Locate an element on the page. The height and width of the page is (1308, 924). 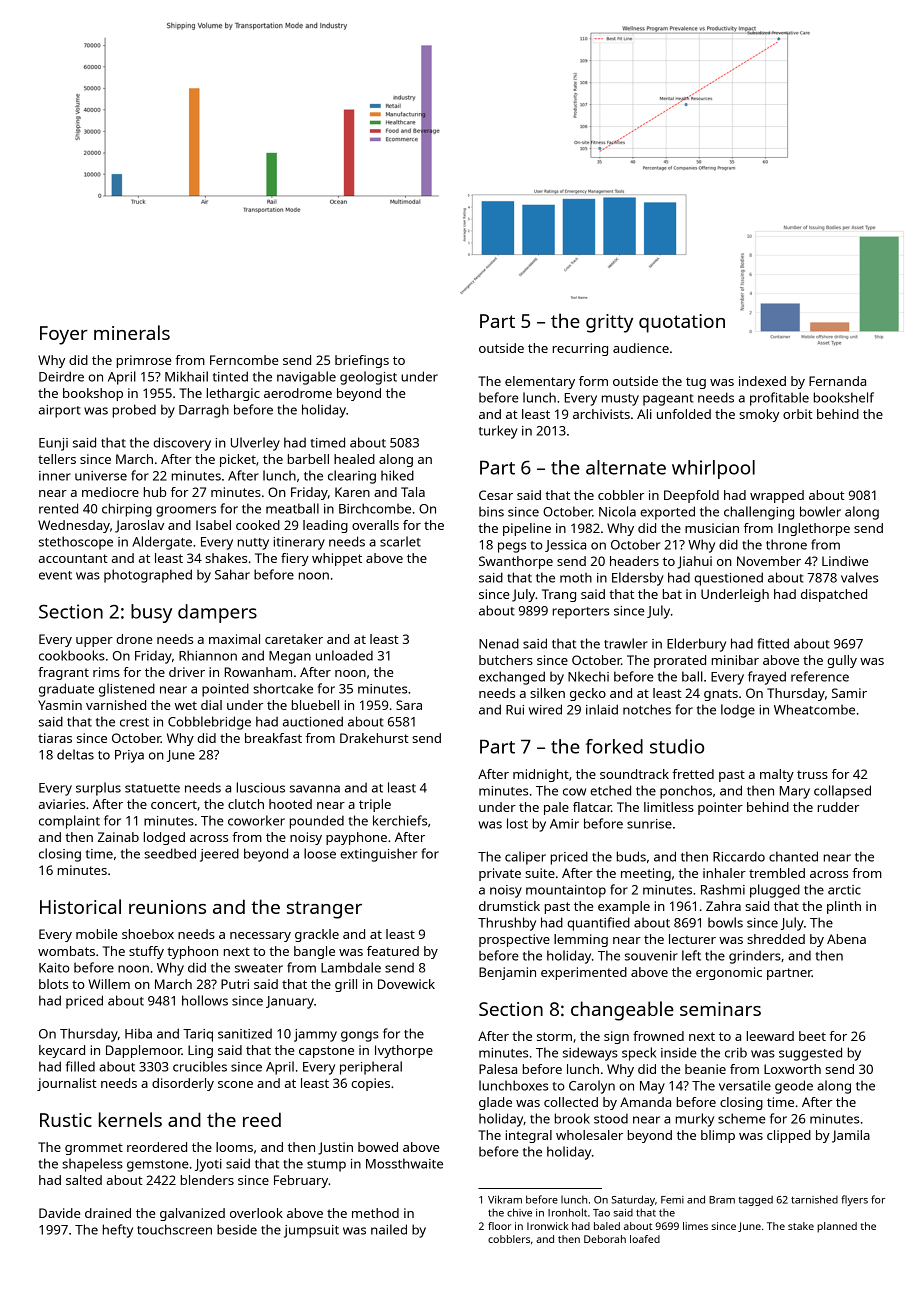
minerals is located at coordinates (132, 332).
